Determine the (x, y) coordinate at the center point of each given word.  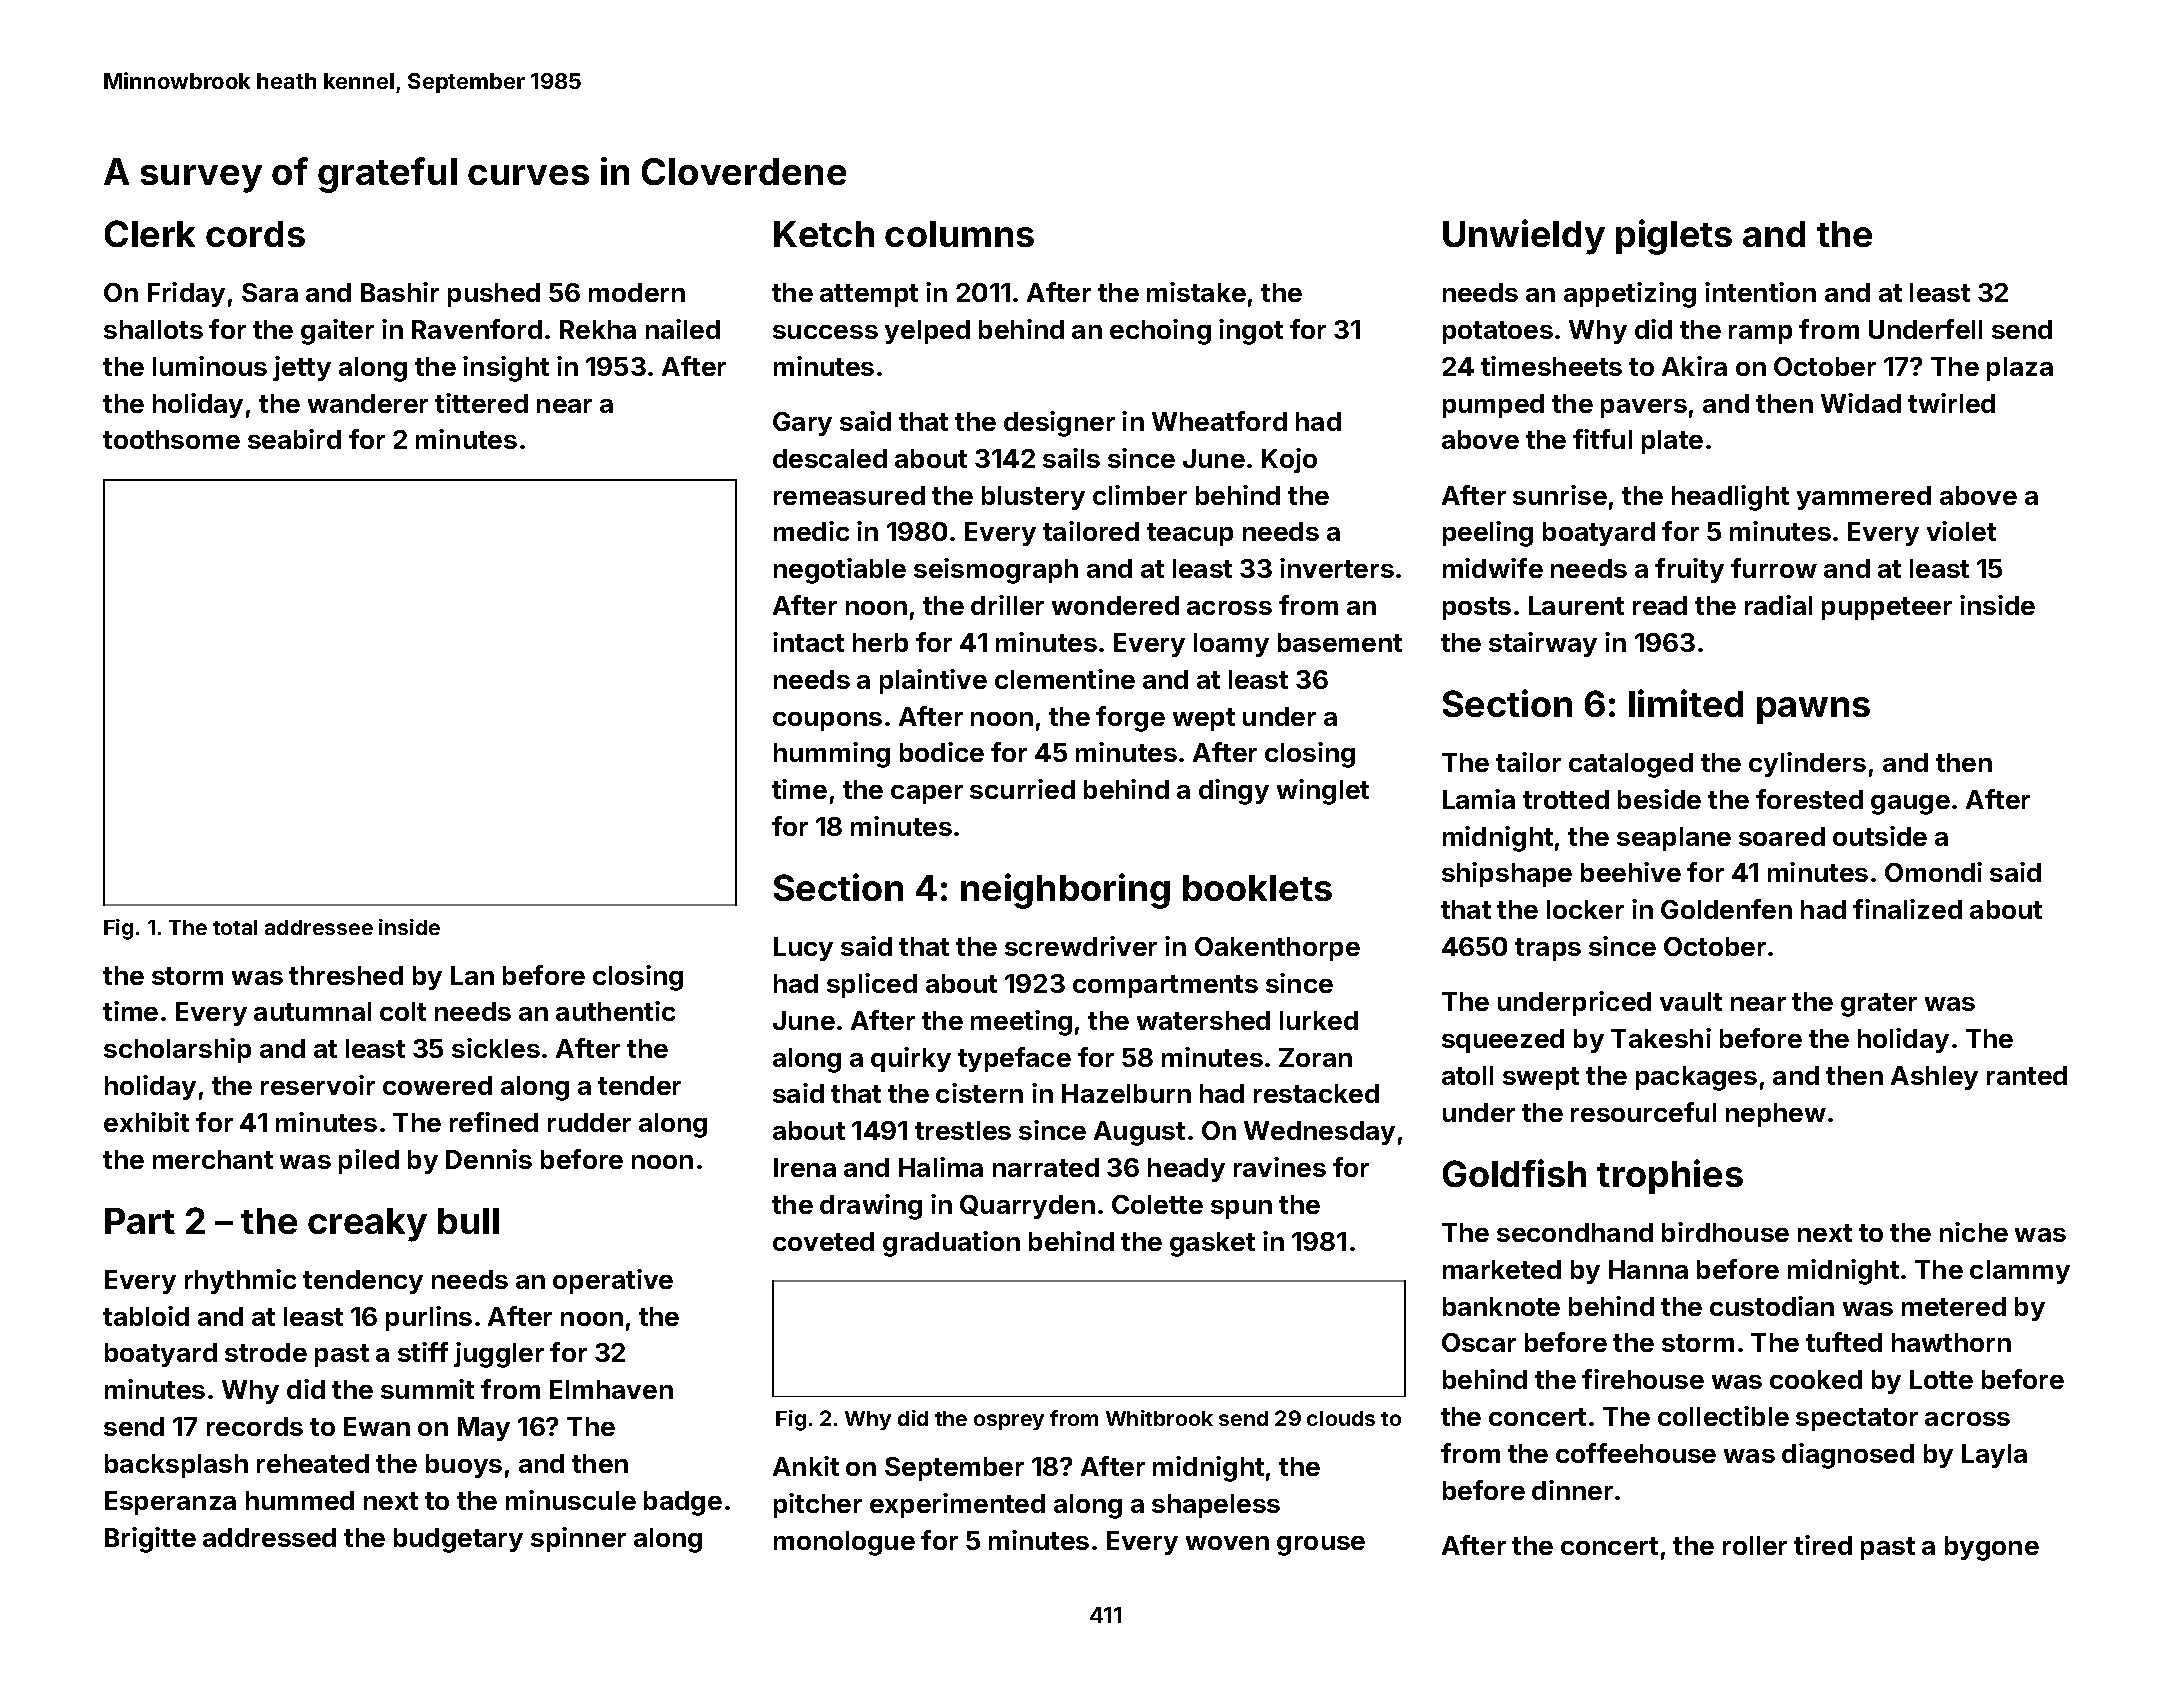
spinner (578, 1539)
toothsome (171, 439)
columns (959, 234)
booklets (1257, 888)
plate (1672, 442)
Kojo (1289, 460)
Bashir (400, 292)
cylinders (1807, 764)
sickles (496, 1048)
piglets (1674, 237)
